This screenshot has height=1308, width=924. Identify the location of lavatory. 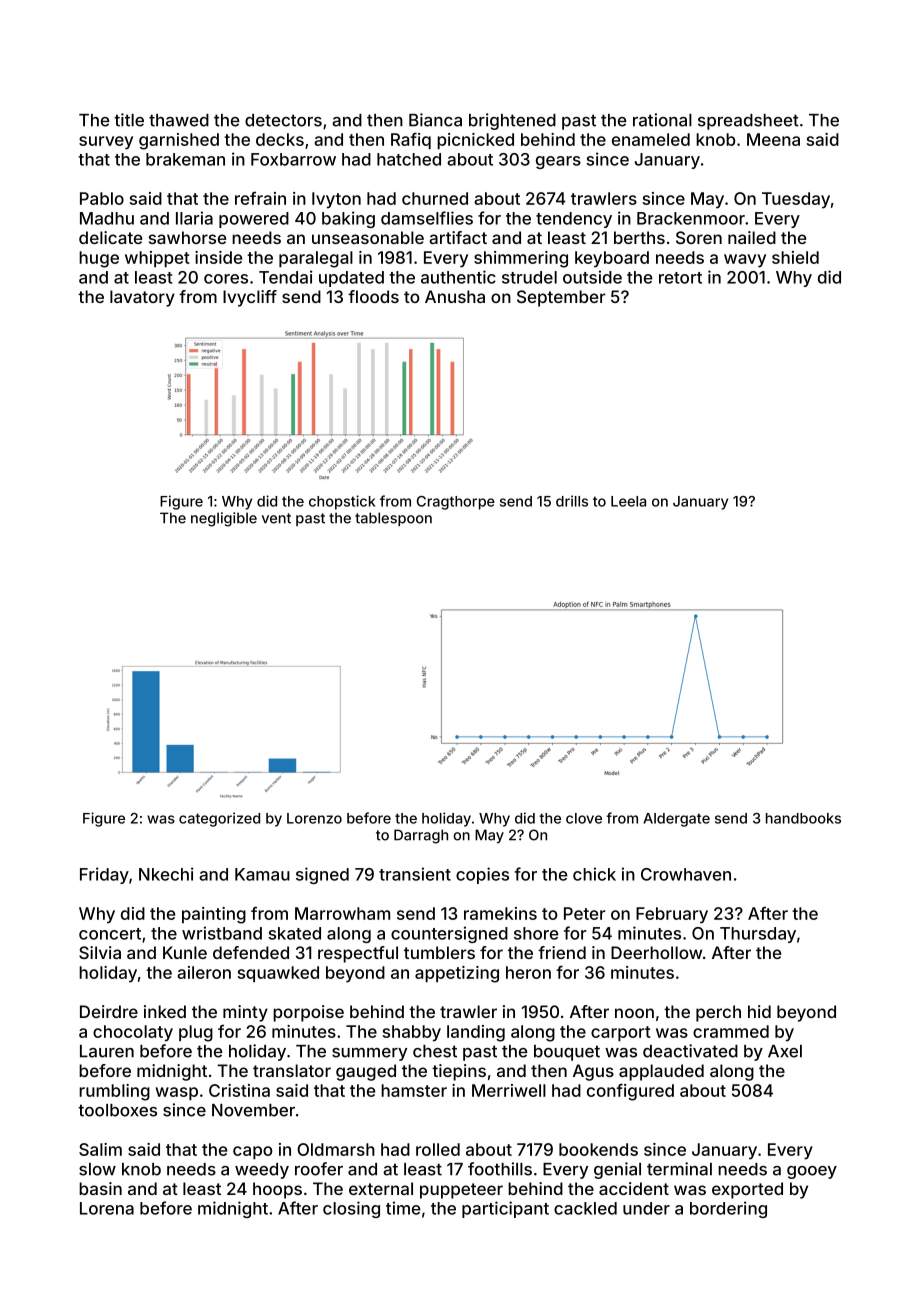
(142, 298).
